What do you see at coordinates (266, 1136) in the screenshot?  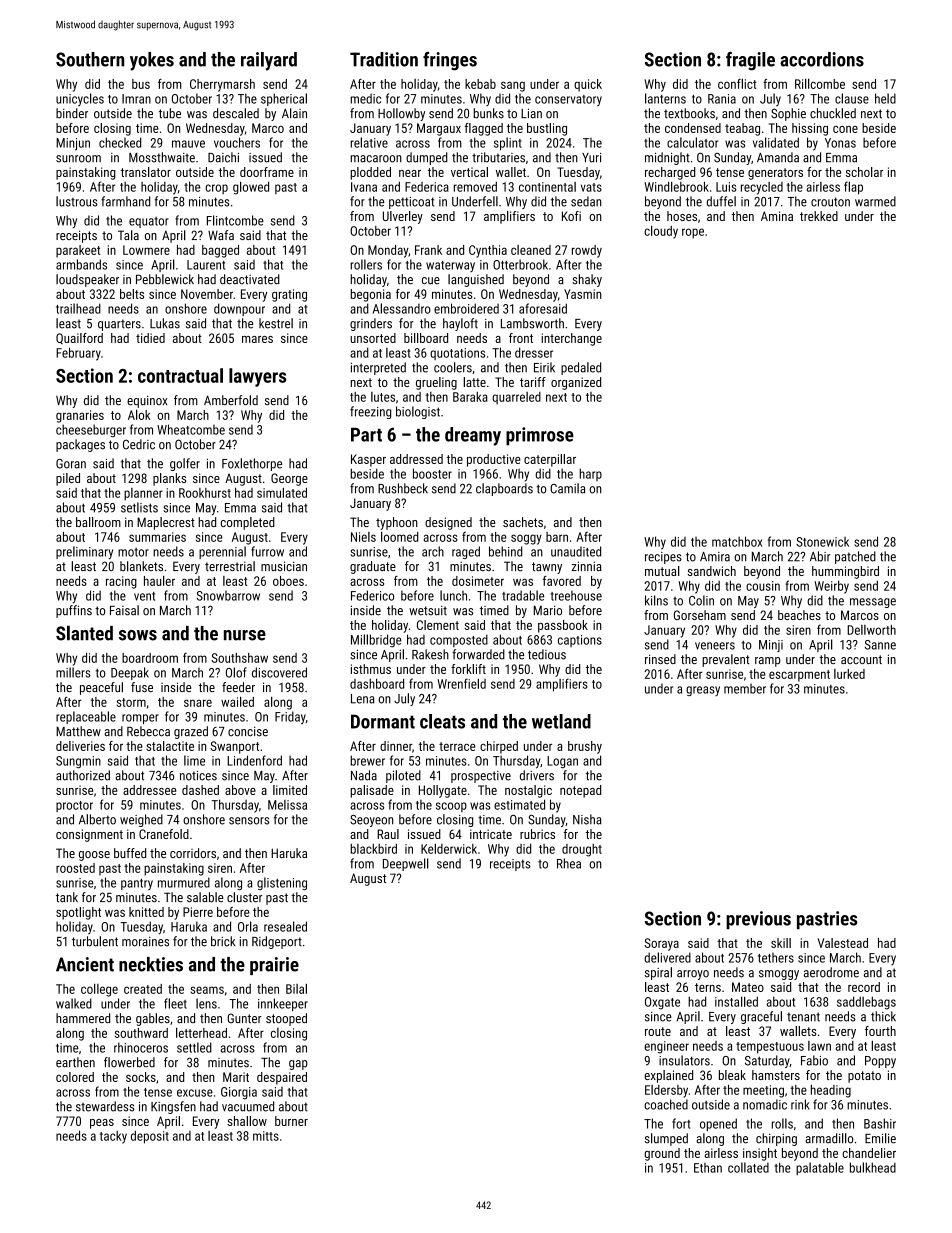 I see `mitts` at bounding box center [266, 1136].
